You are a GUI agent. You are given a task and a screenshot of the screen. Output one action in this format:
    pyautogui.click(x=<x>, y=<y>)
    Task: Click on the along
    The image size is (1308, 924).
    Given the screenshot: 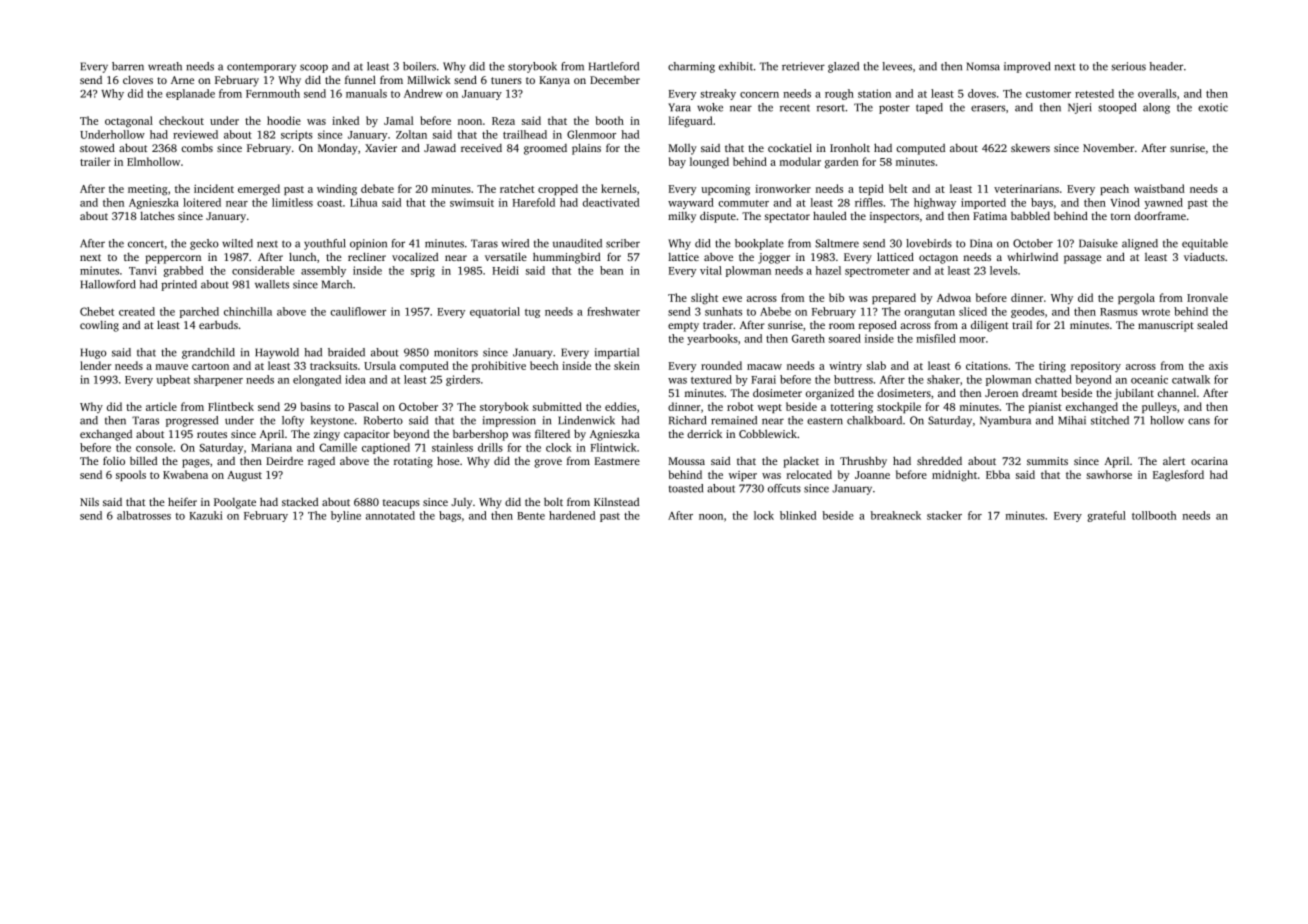 What is the action you would take?
    pyautogui.click(x=1156, y=108)
